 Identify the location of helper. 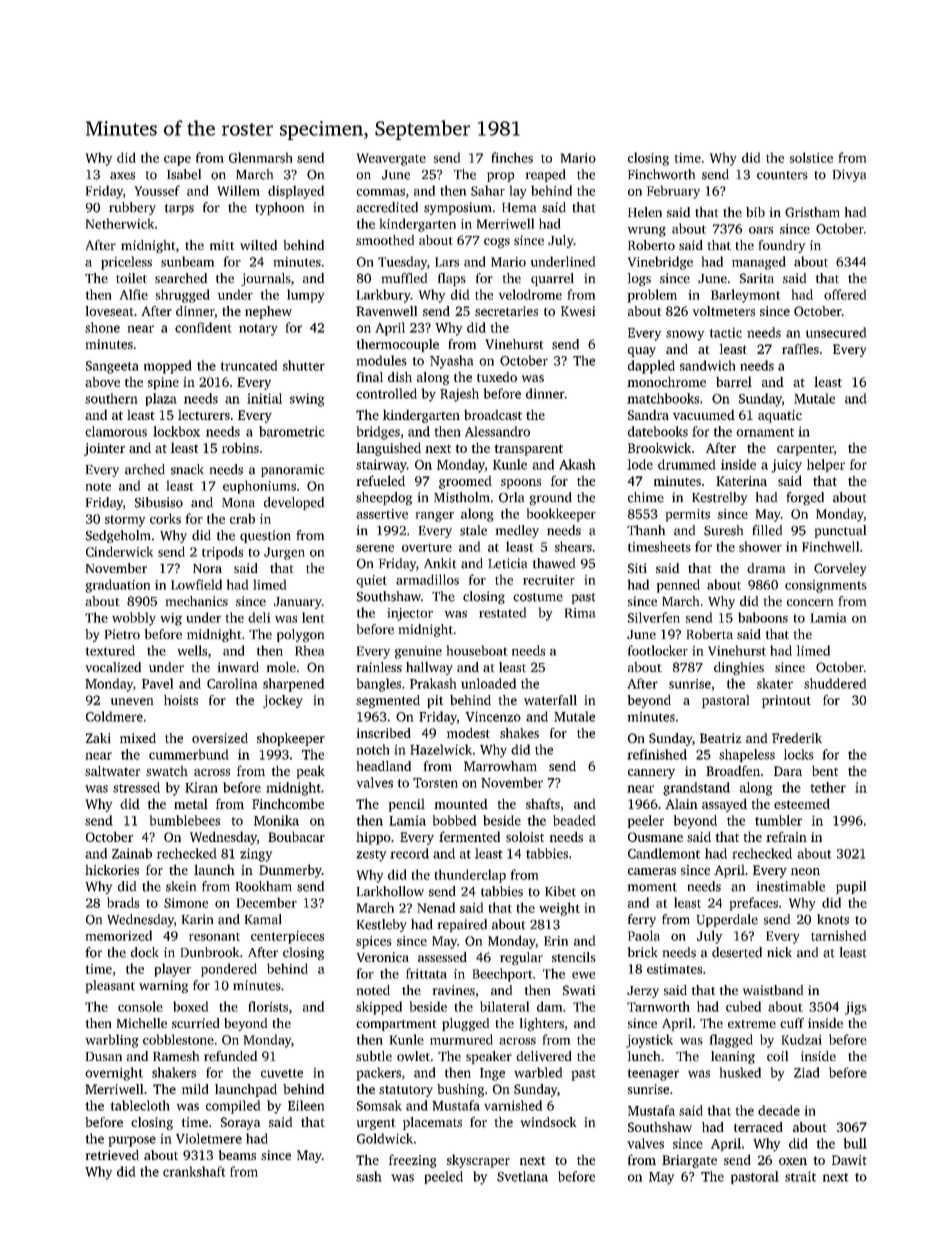
(826, 465).
